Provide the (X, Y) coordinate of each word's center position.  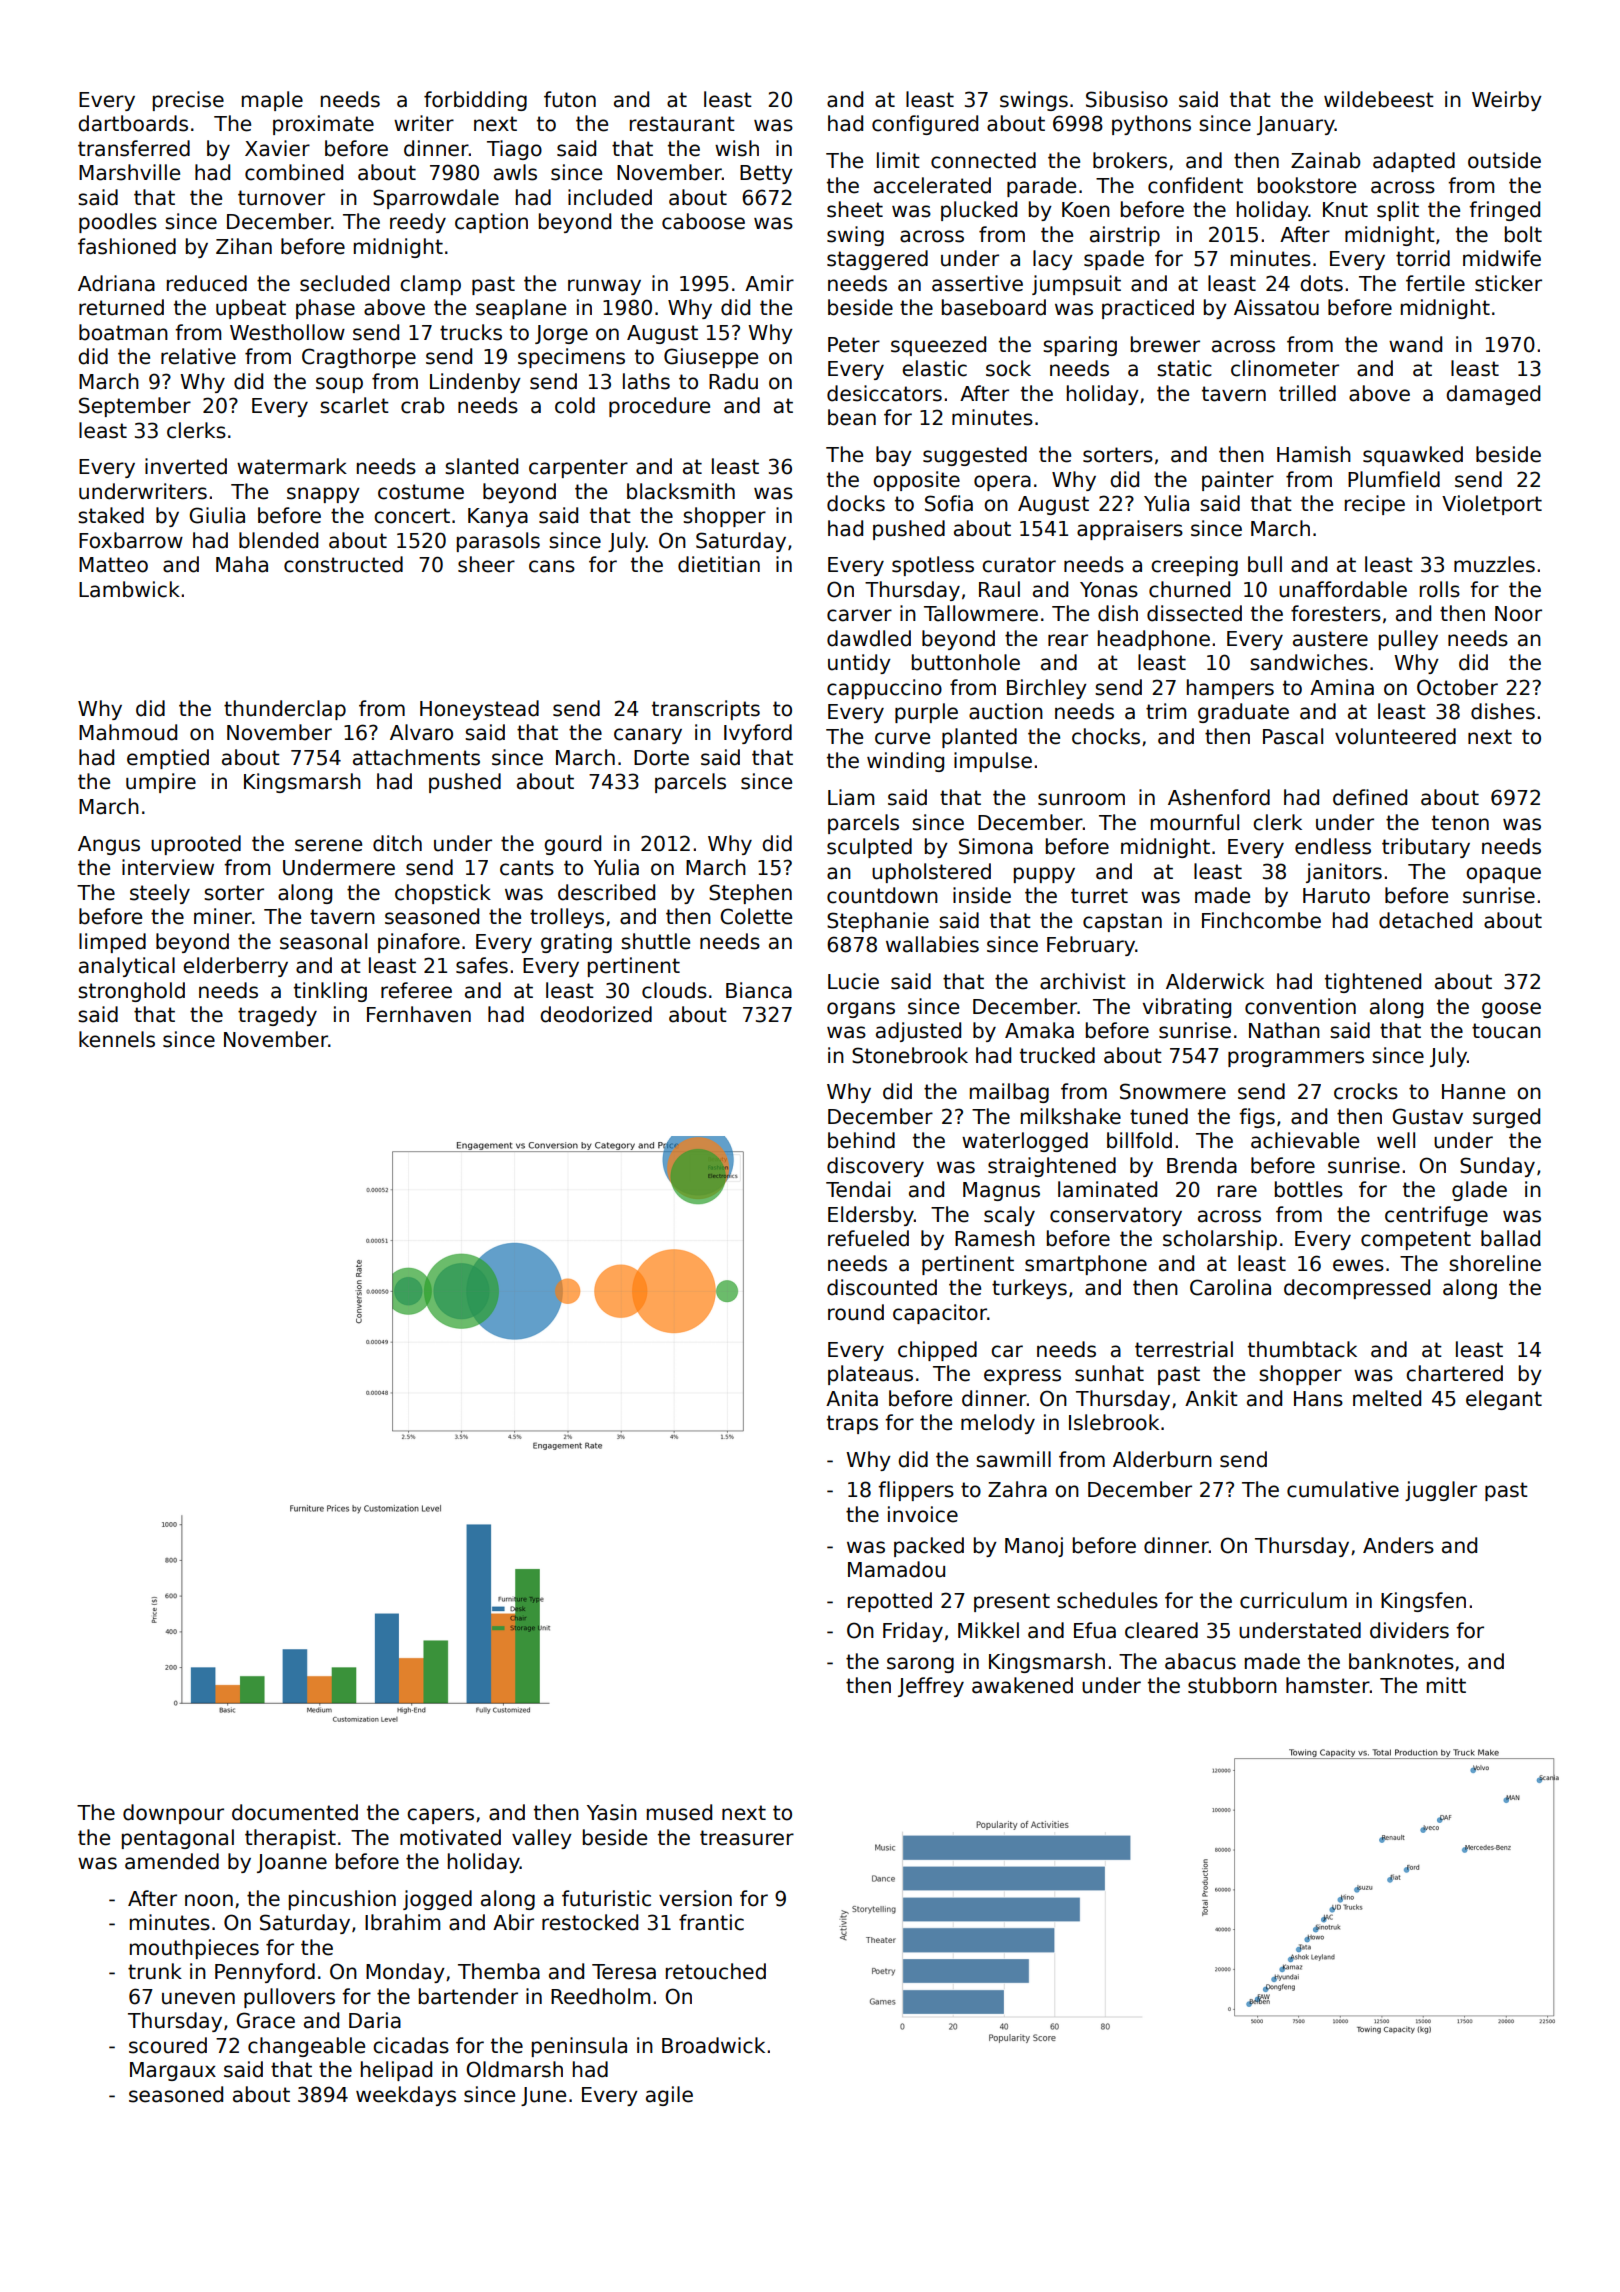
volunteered (1395, 736)
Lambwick (129, 589)
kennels (117, 1039)
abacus (1200, 1661)
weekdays (406, 2096)
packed (929, 1547)
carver (859, 615)
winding (905, 762)
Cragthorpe (359, 358)
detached (1425, 920)
